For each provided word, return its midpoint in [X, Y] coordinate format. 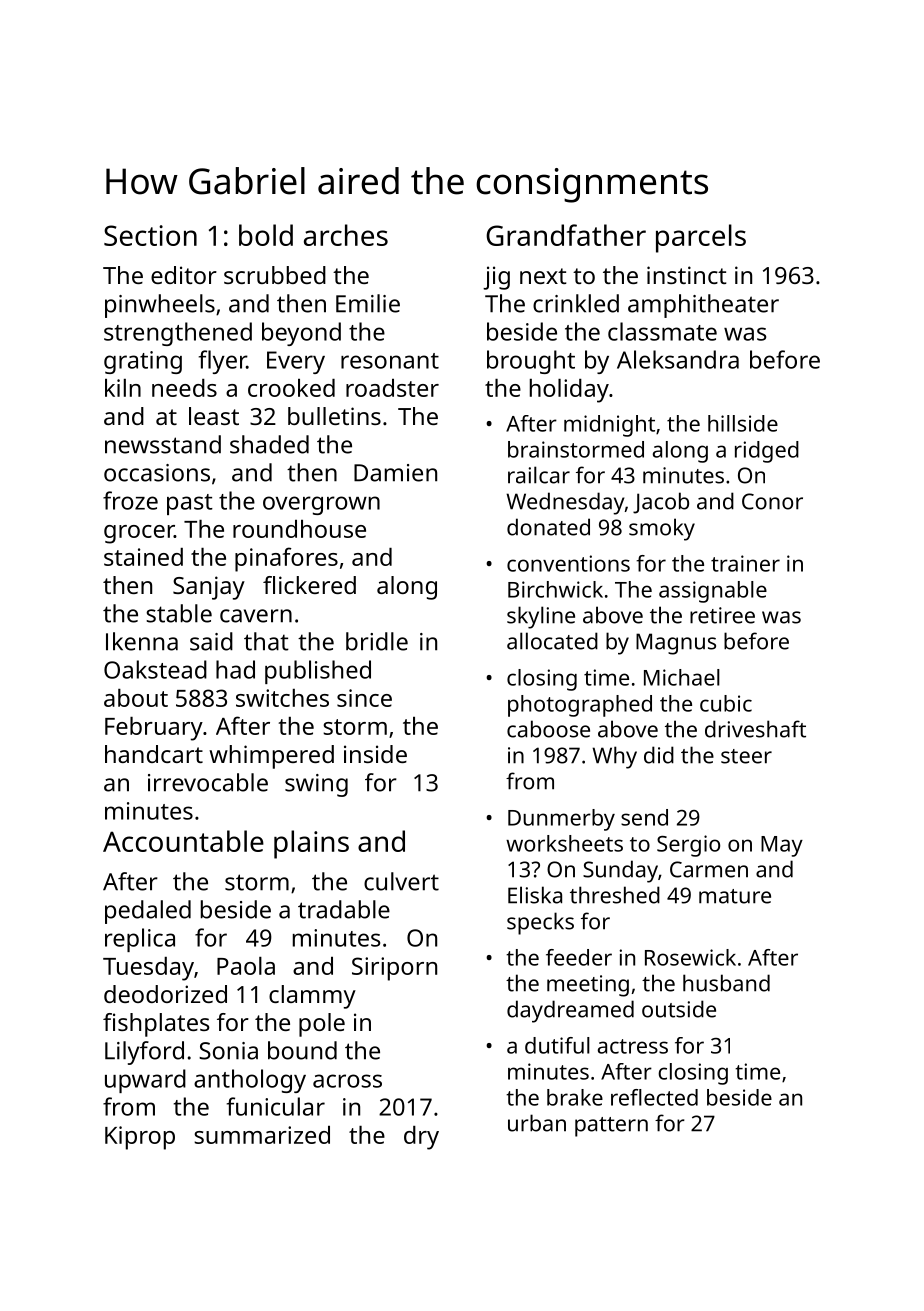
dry [421, 1138]
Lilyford [144, 1053]
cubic [726, 703]
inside [375, 754]
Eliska [535, 895]
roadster [392, 388]
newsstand [163, 444]
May [782, 846]
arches [346, 235]
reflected [654, 1097]
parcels [701, 238]
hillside [743, 423]
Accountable [183, 841]
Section [150, 235]
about [136, 698]
